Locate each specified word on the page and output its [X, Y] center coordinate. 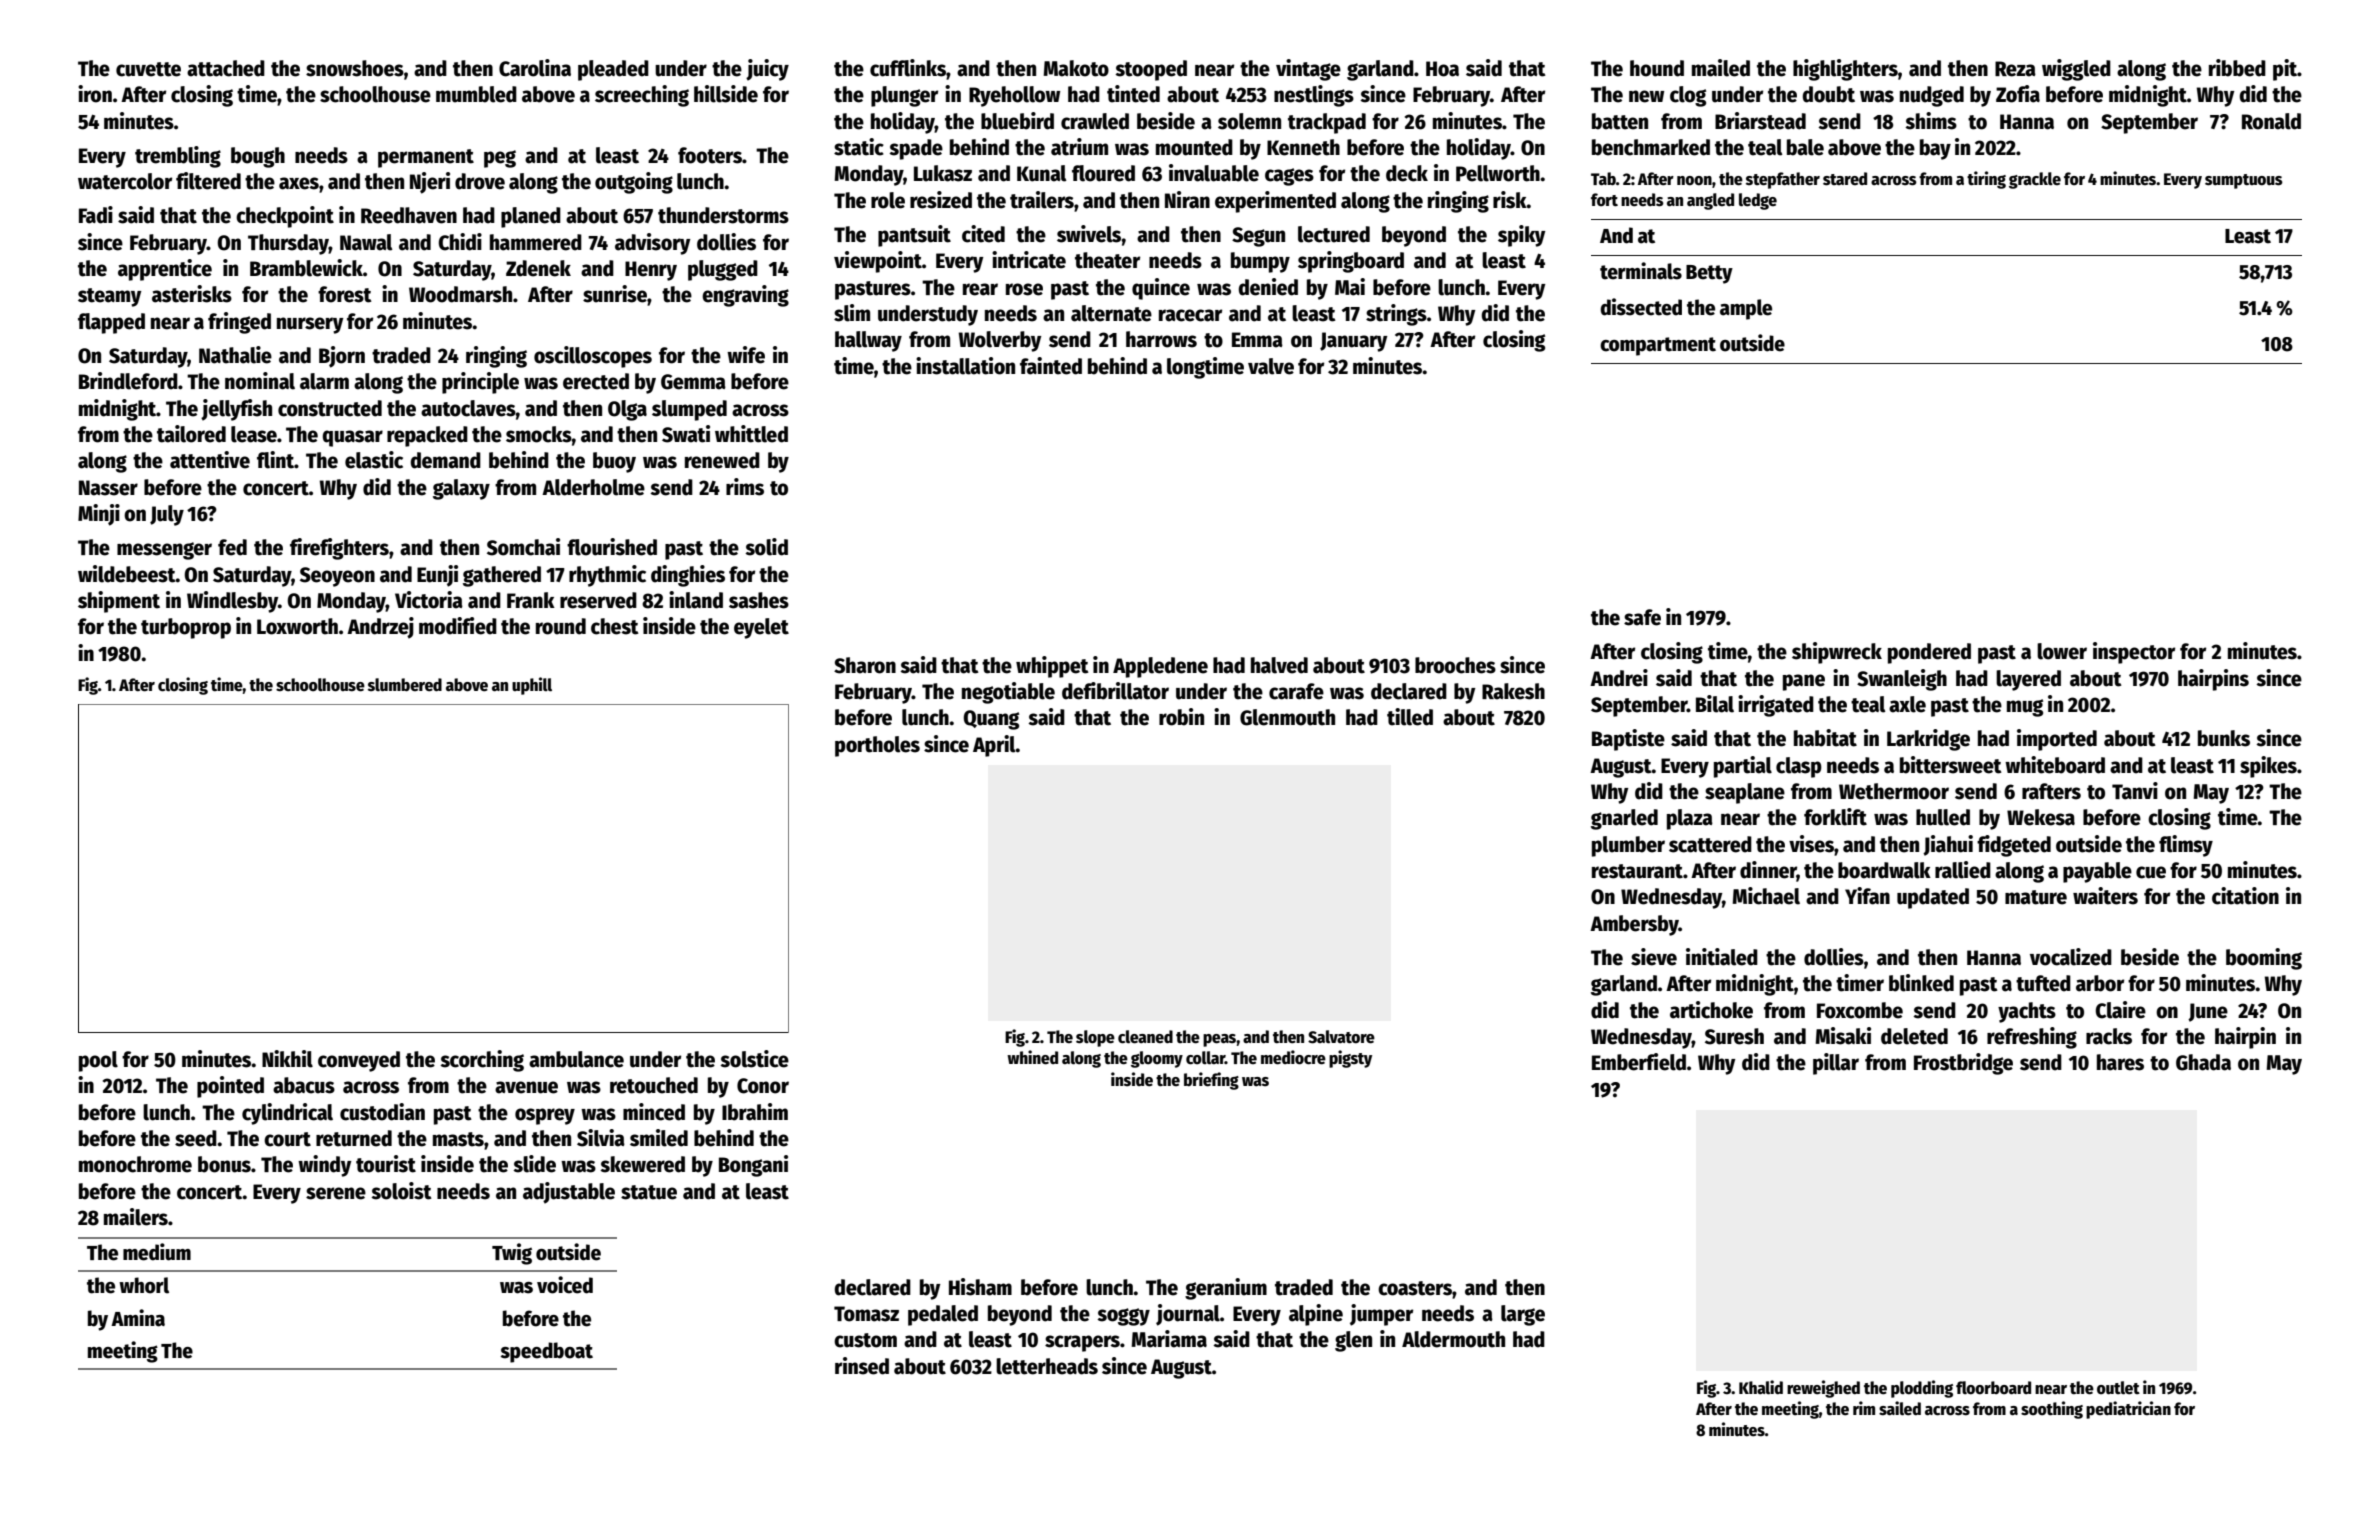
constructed [330, 408]
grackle [2035, 180]
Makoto [1076, 68]
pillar [1836, 1064]
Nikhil [287, 1059]
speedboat [546, 1352]
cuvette [148, 69]
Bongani [753, 1166]
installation [965, 366]
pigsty [1350, 1059]
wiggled [2076, 70]
